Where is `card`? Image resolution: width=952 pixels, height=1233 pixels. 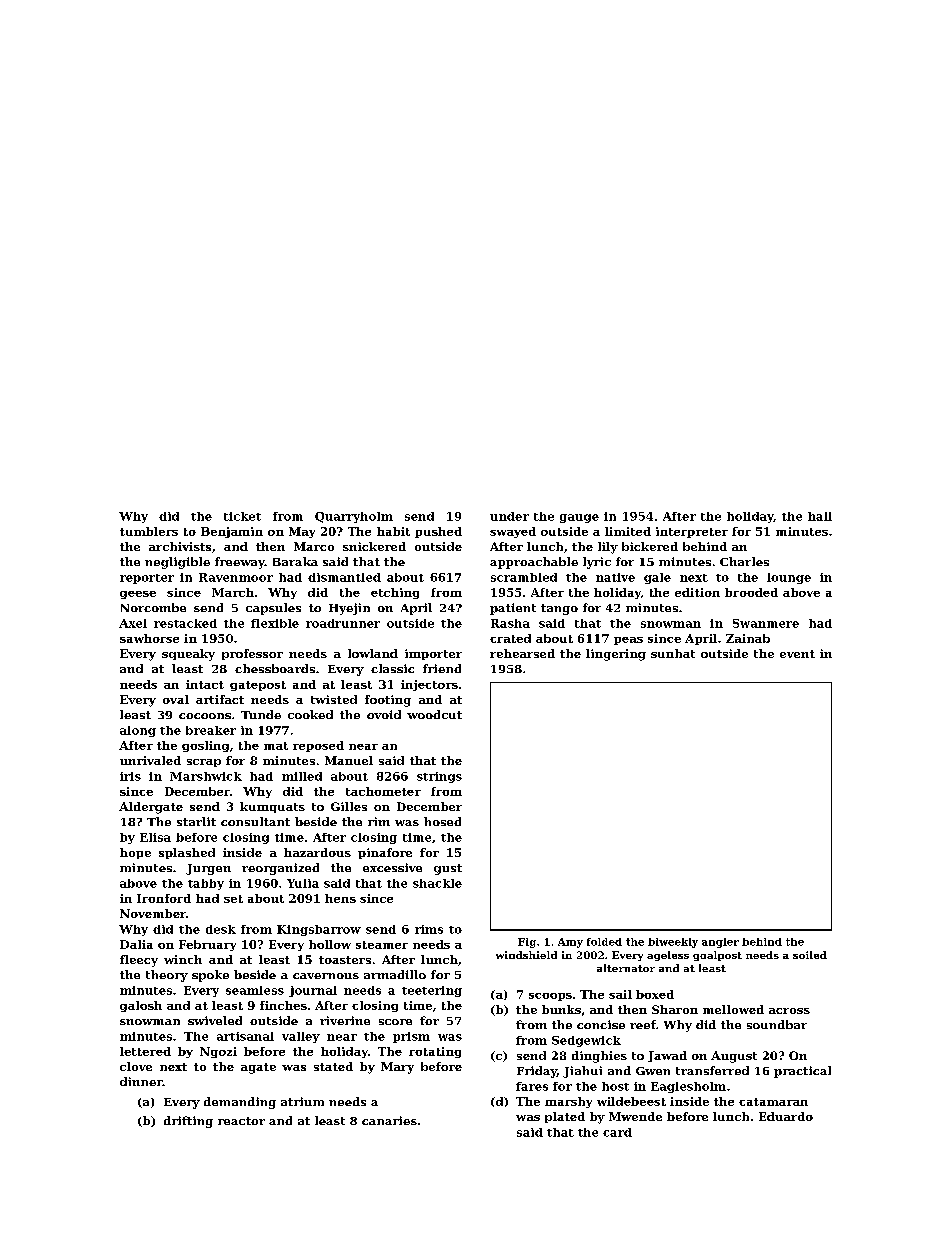
card is located at coordinates (617, 1132).
